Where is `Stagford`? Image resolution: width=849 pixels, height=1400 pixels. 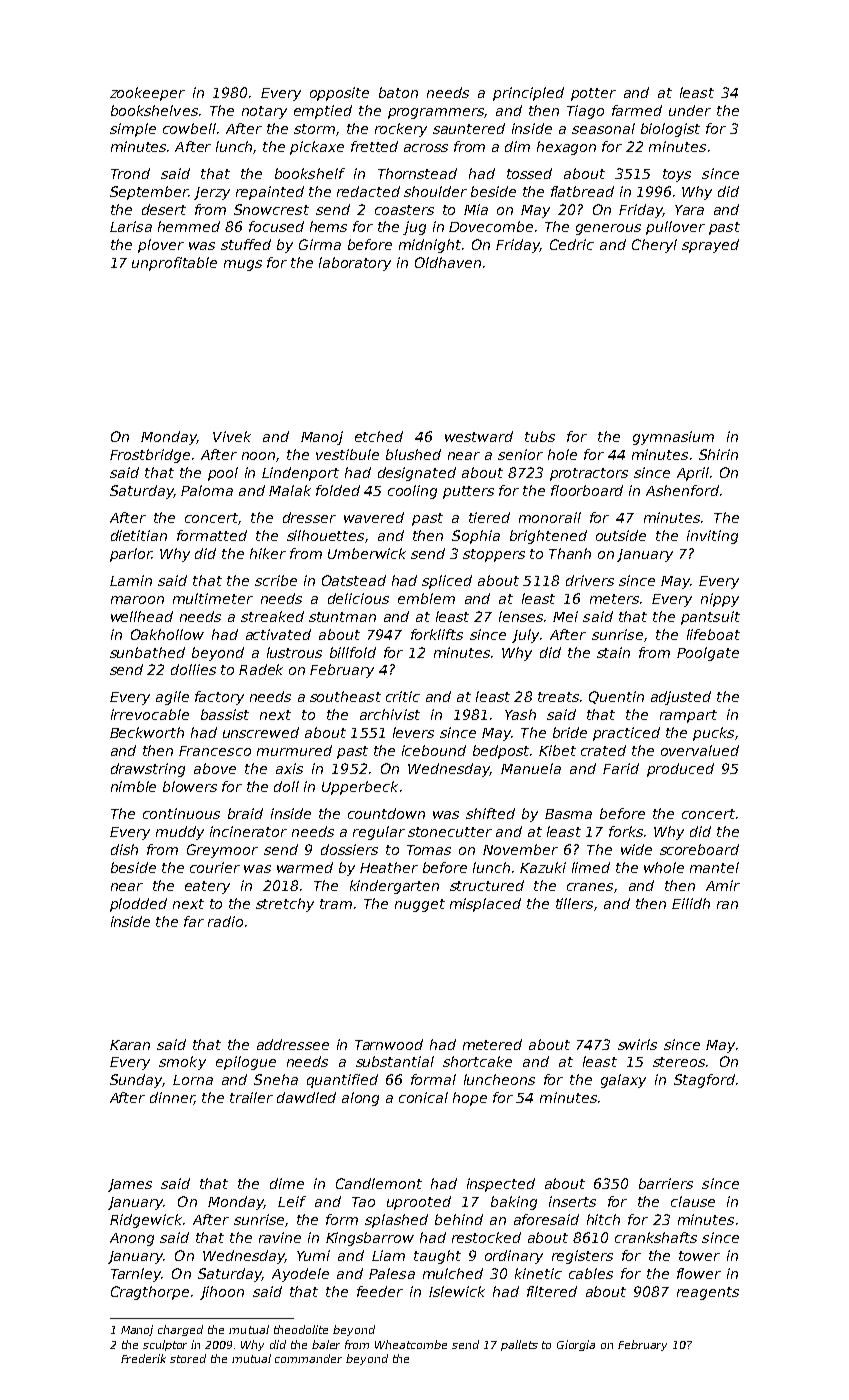 Stagford is located at coordinates (704, 1081).
